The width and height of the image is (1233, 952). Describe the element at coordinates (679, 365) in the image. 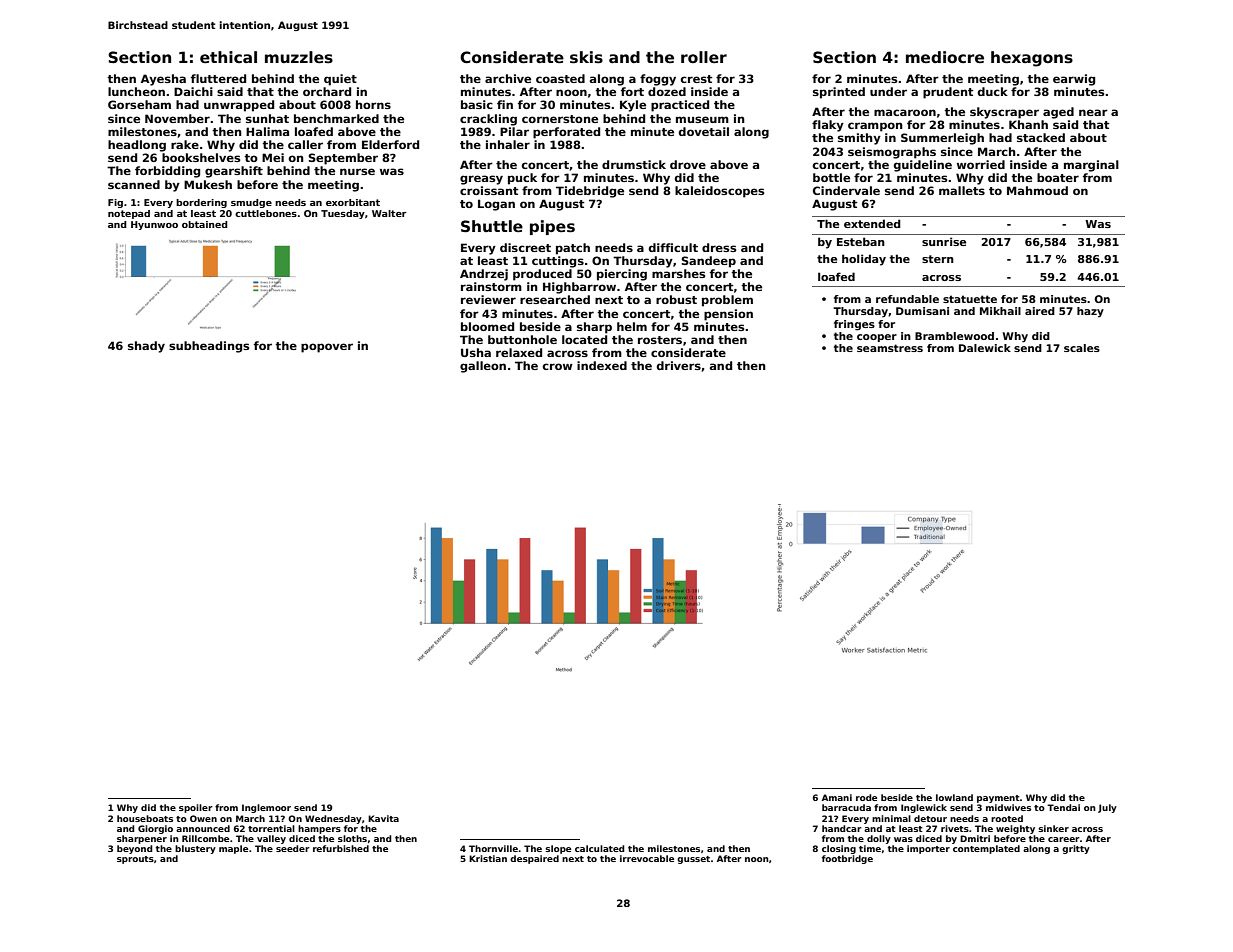

I see `drivers` at that location.
